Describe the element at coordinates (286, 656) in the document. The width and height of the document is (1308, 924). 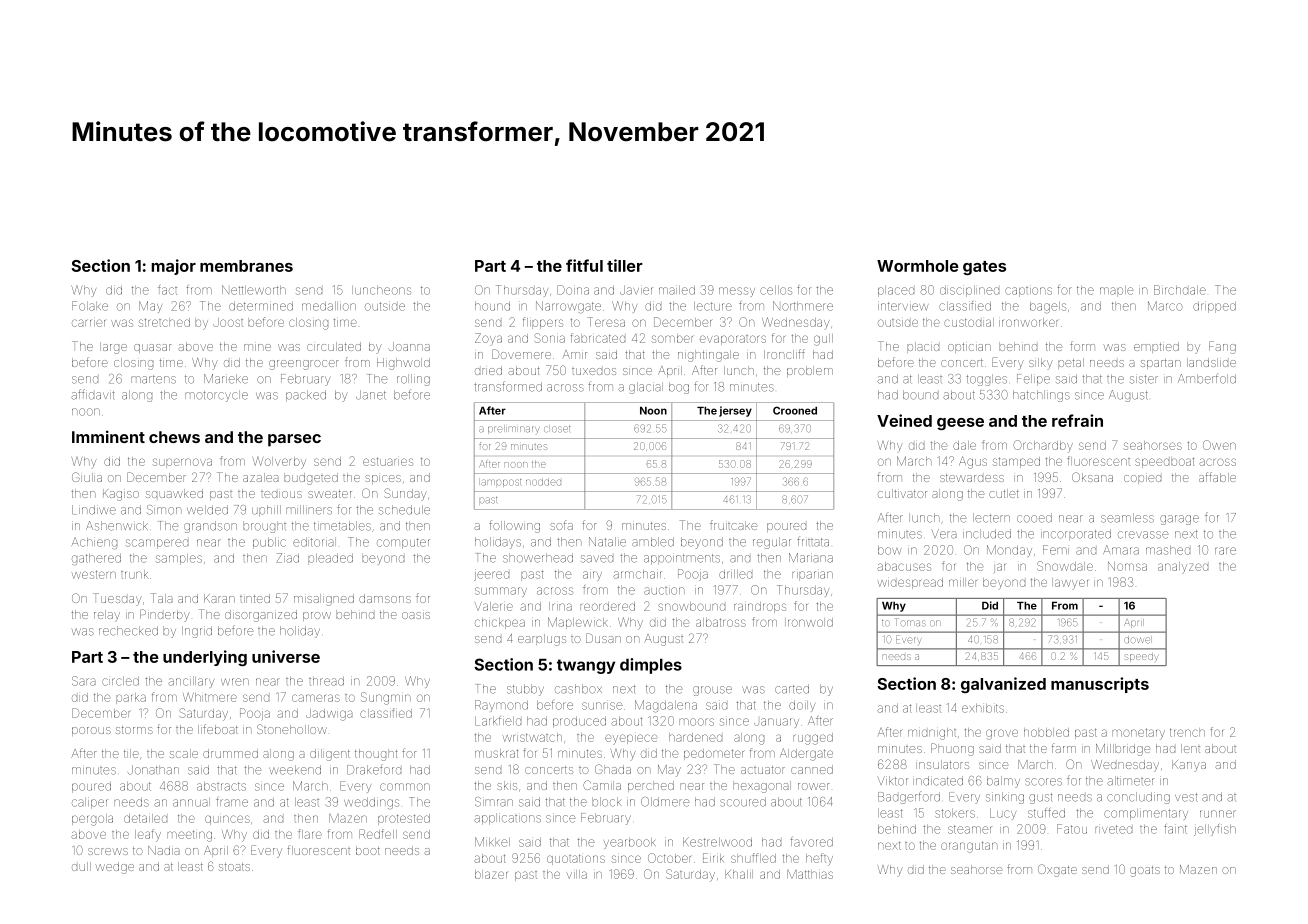
I see `universe` at that location.
